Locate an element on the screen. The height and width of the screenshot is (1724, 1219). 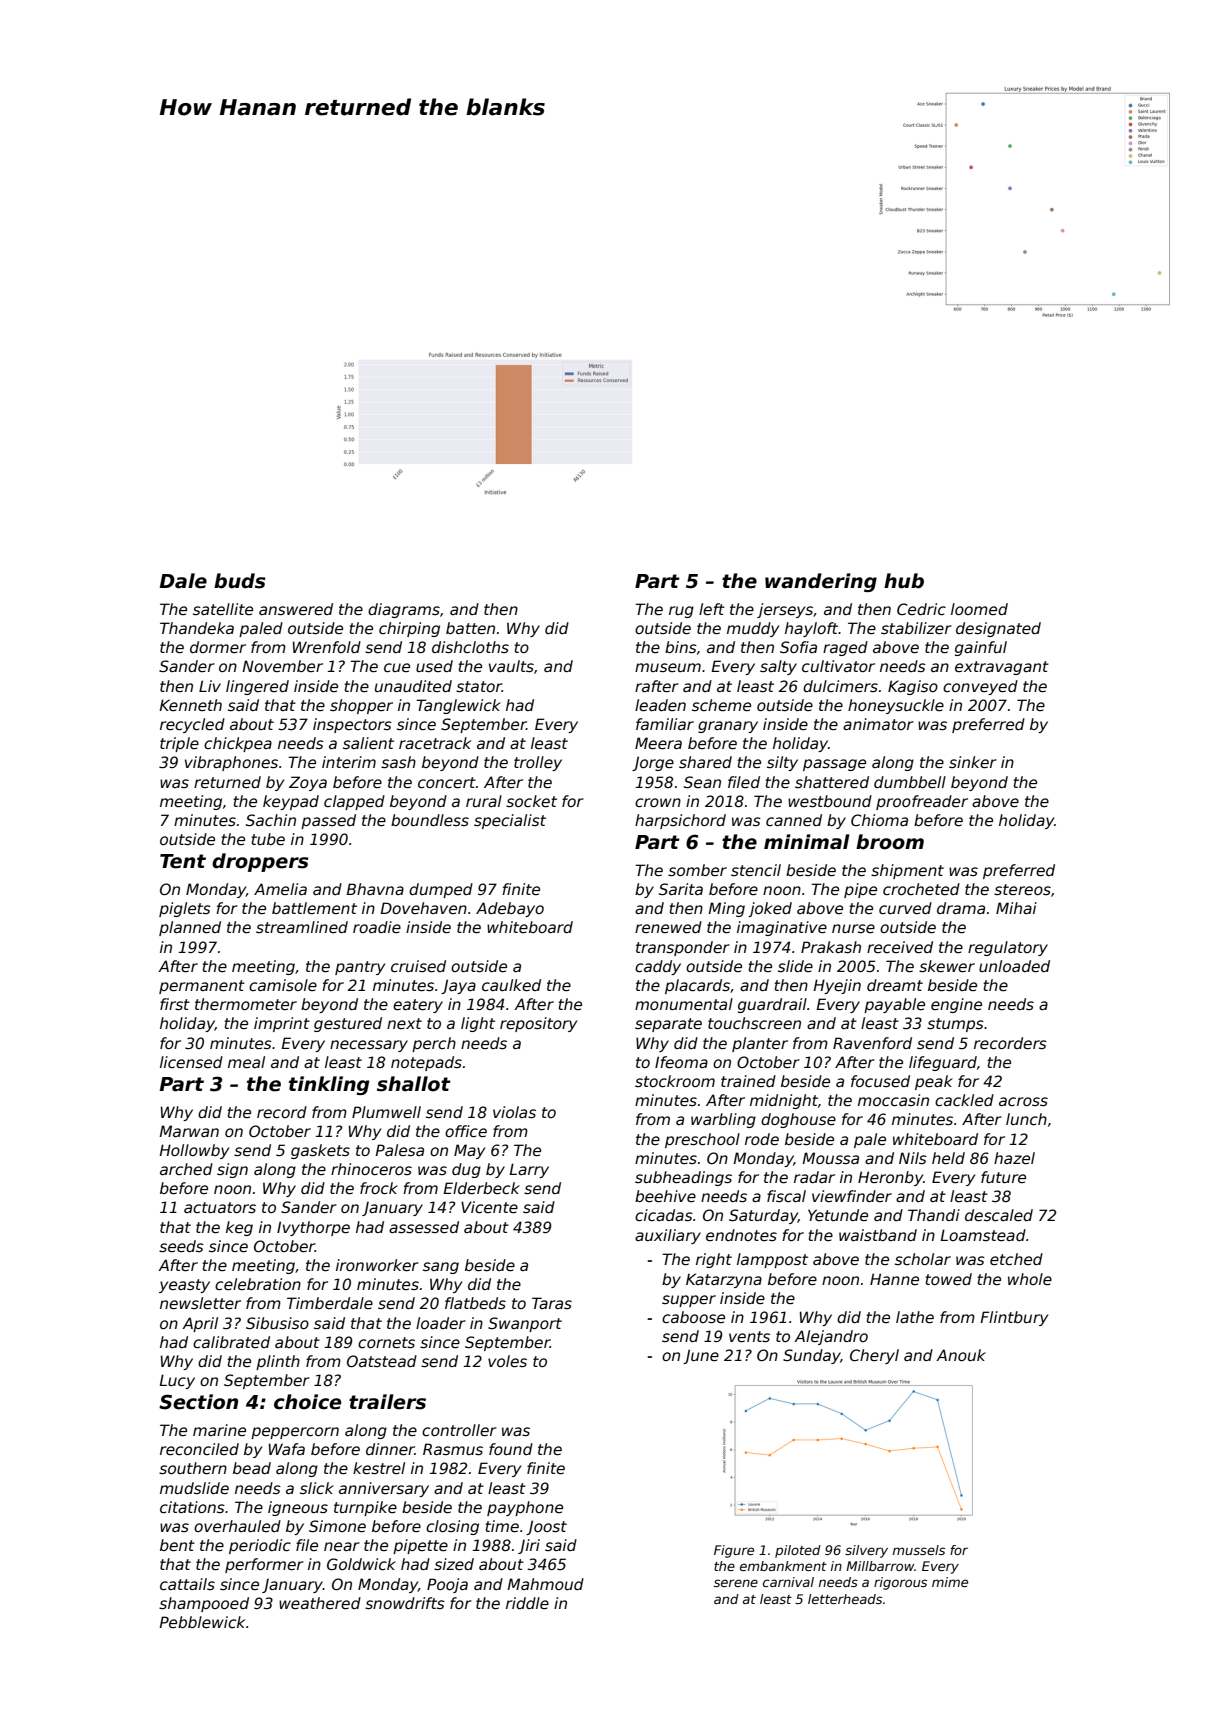
somber is located at coordinates (697, 870).
